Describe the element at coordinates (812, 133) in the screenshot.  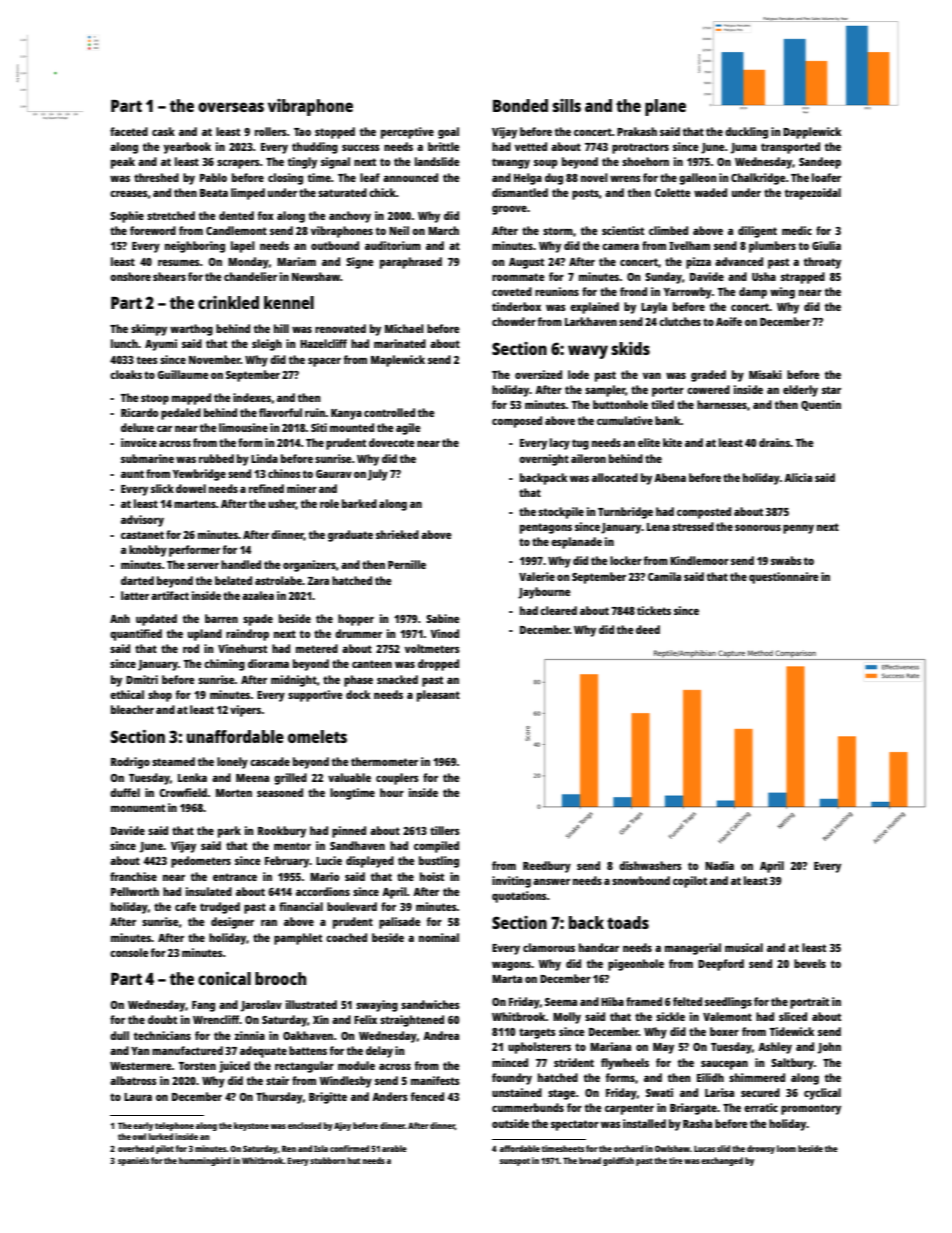
I see `Dapplewick` at that location.
